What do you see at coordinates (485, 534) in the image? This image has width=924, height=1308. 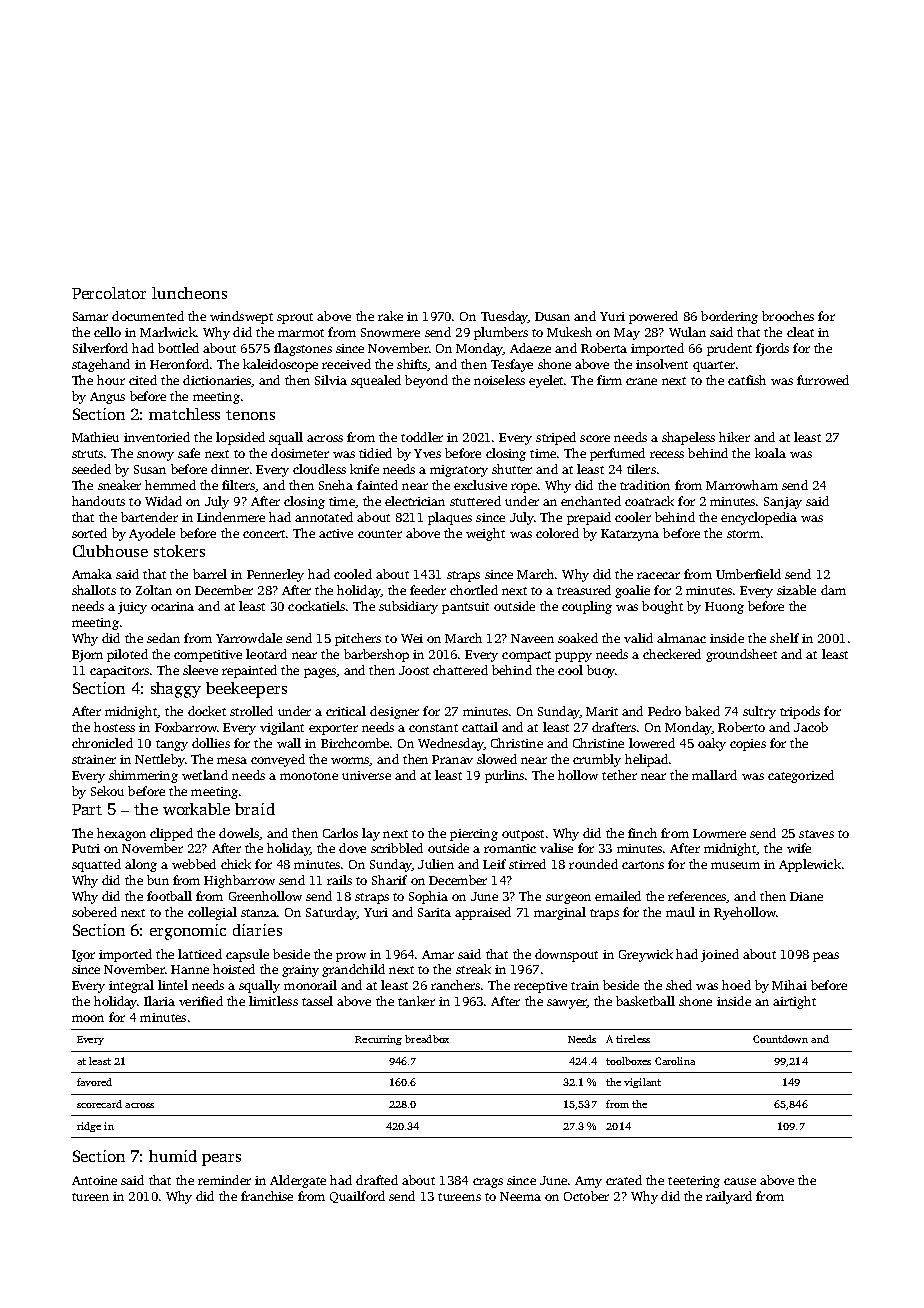 I see `weight` at bounding box center [485, 534].
